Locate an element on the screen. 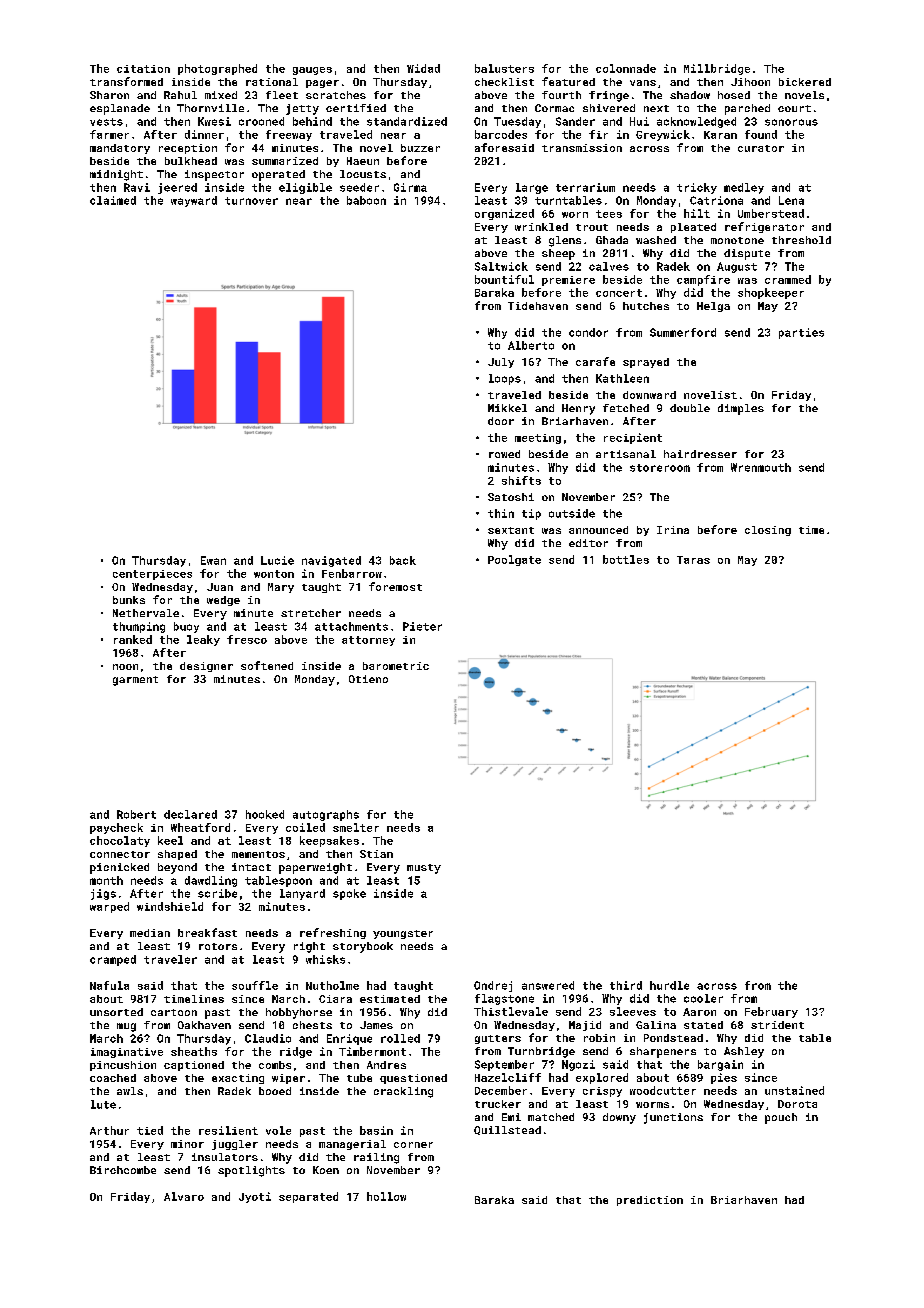 The width and height of the screenshot is (924, 1308). lute is located at coordinates (103, 1104).
